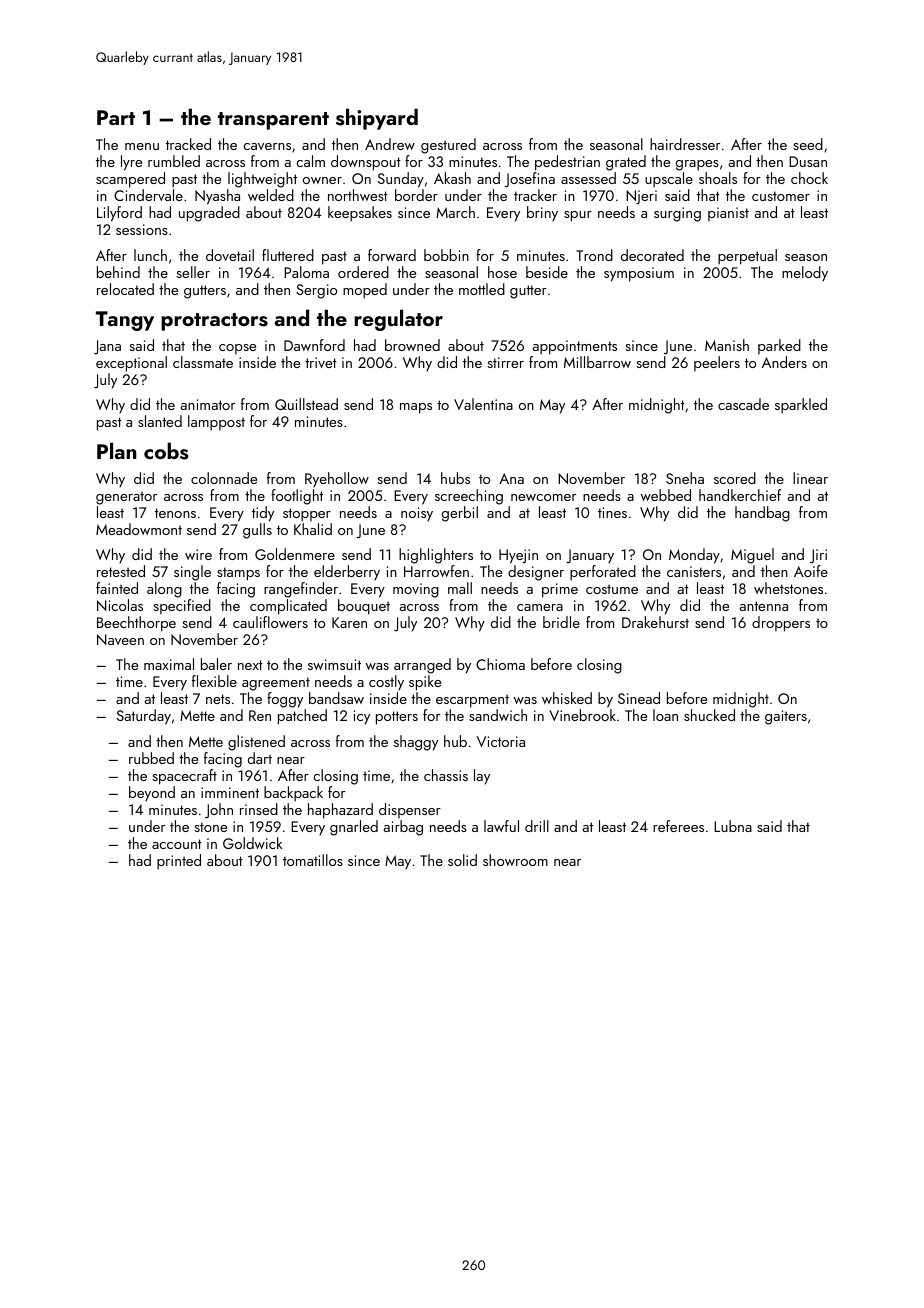 This page has height=1308, width=924. I want to click on Nicolas, so click(120, 605).
